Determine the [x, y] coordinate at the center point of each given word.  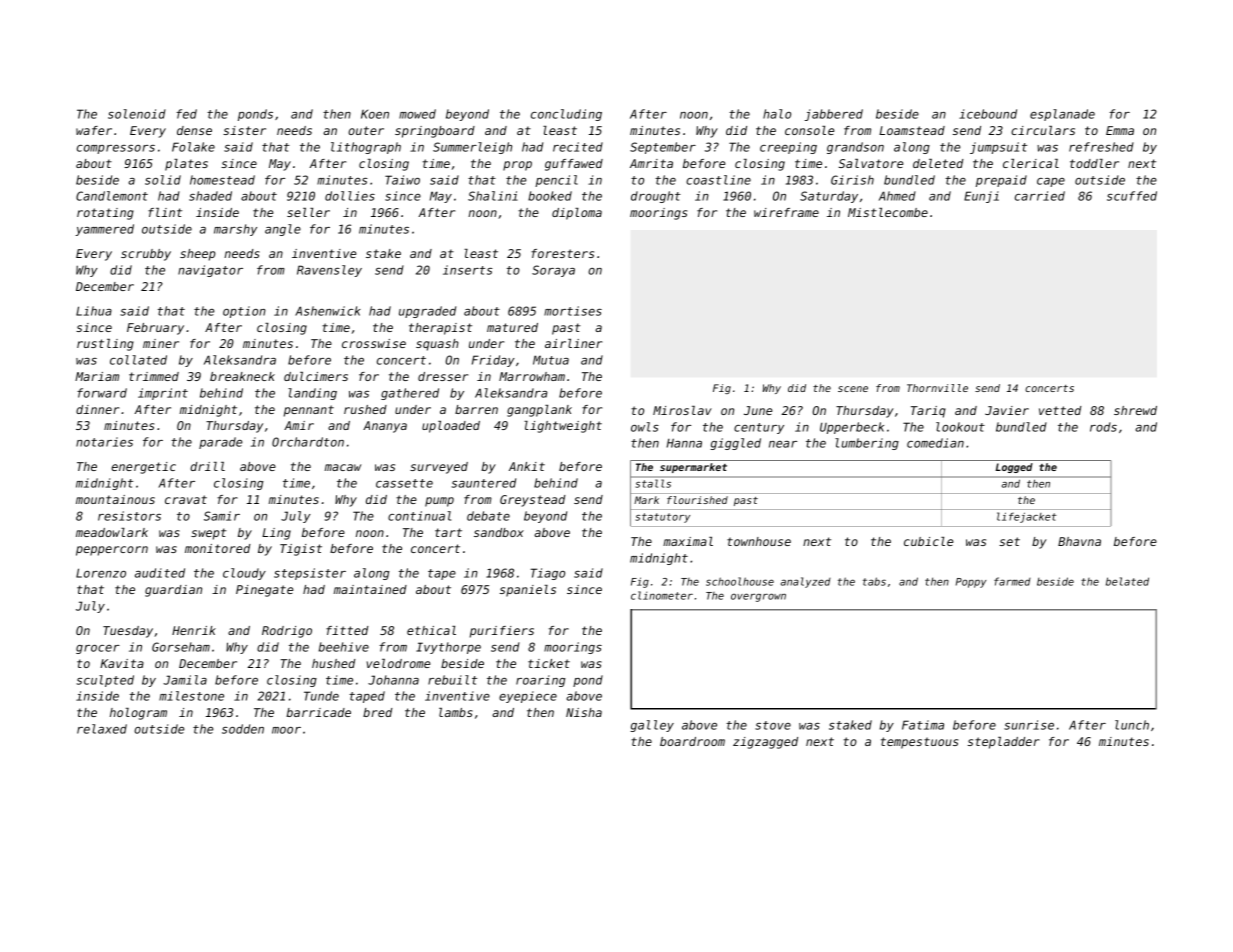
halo [777, 114]
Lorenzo [101, 573]
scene [853, 389]
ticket [549, 663]
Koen [375, 114]
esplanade [1062, 115]
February [155, 329]
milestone [191, 696]
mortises [573, 311]
